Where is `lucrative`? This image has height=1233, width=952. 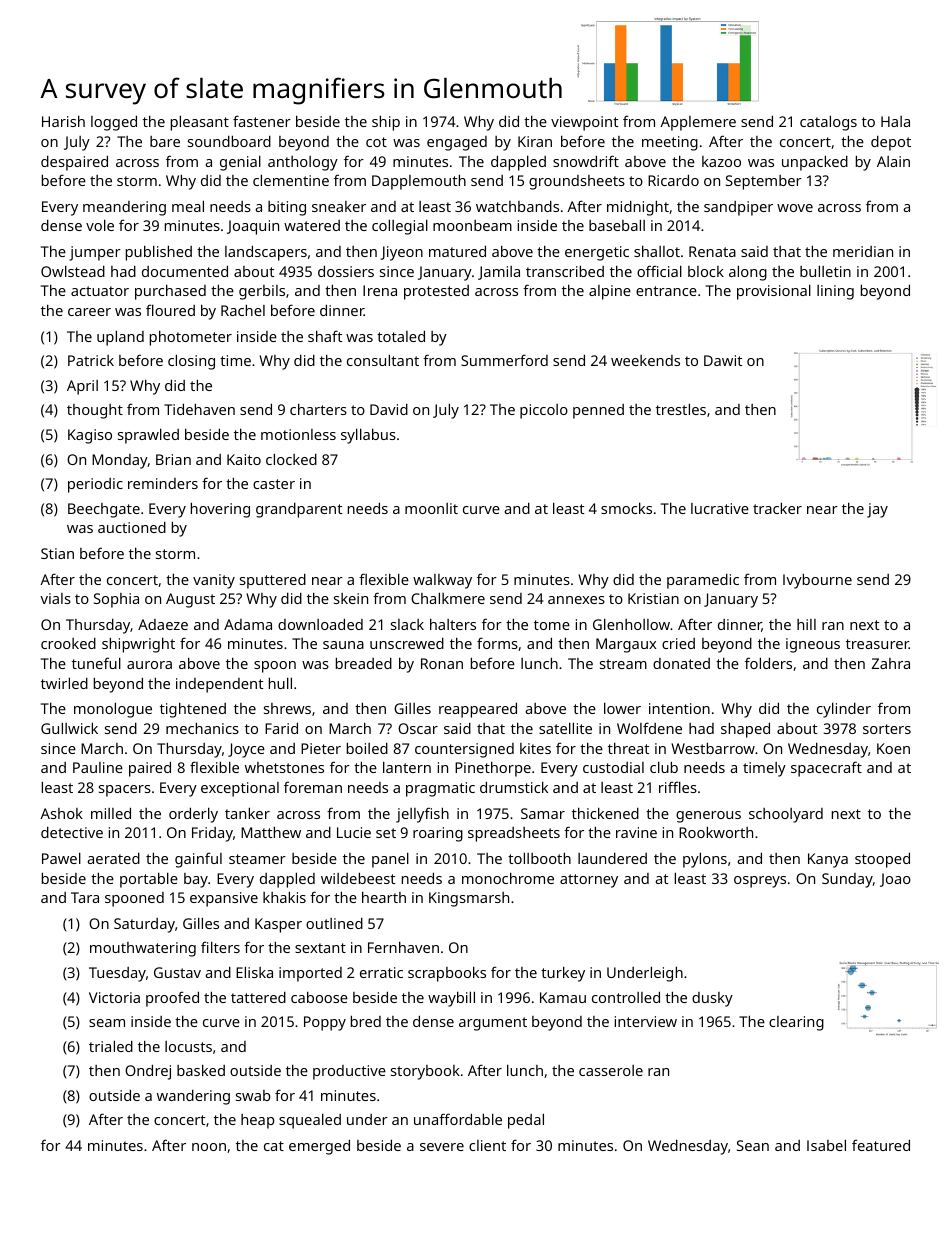
lucrative is located at coordinates (720, 508).
